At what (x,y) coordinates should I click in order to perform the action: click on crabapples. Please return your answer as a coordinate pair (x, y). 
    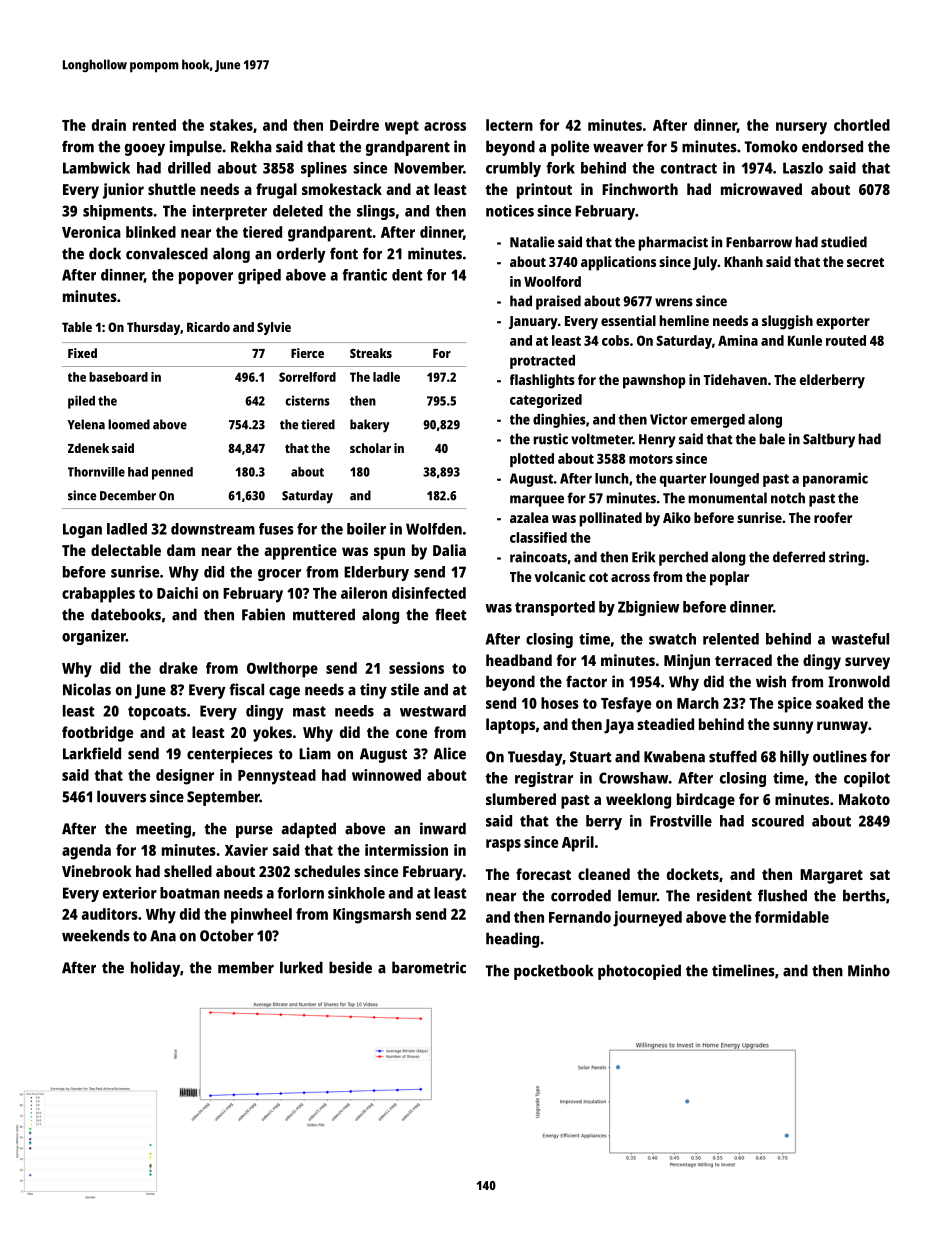
    Looking at the image, I should click on (98, 595).
